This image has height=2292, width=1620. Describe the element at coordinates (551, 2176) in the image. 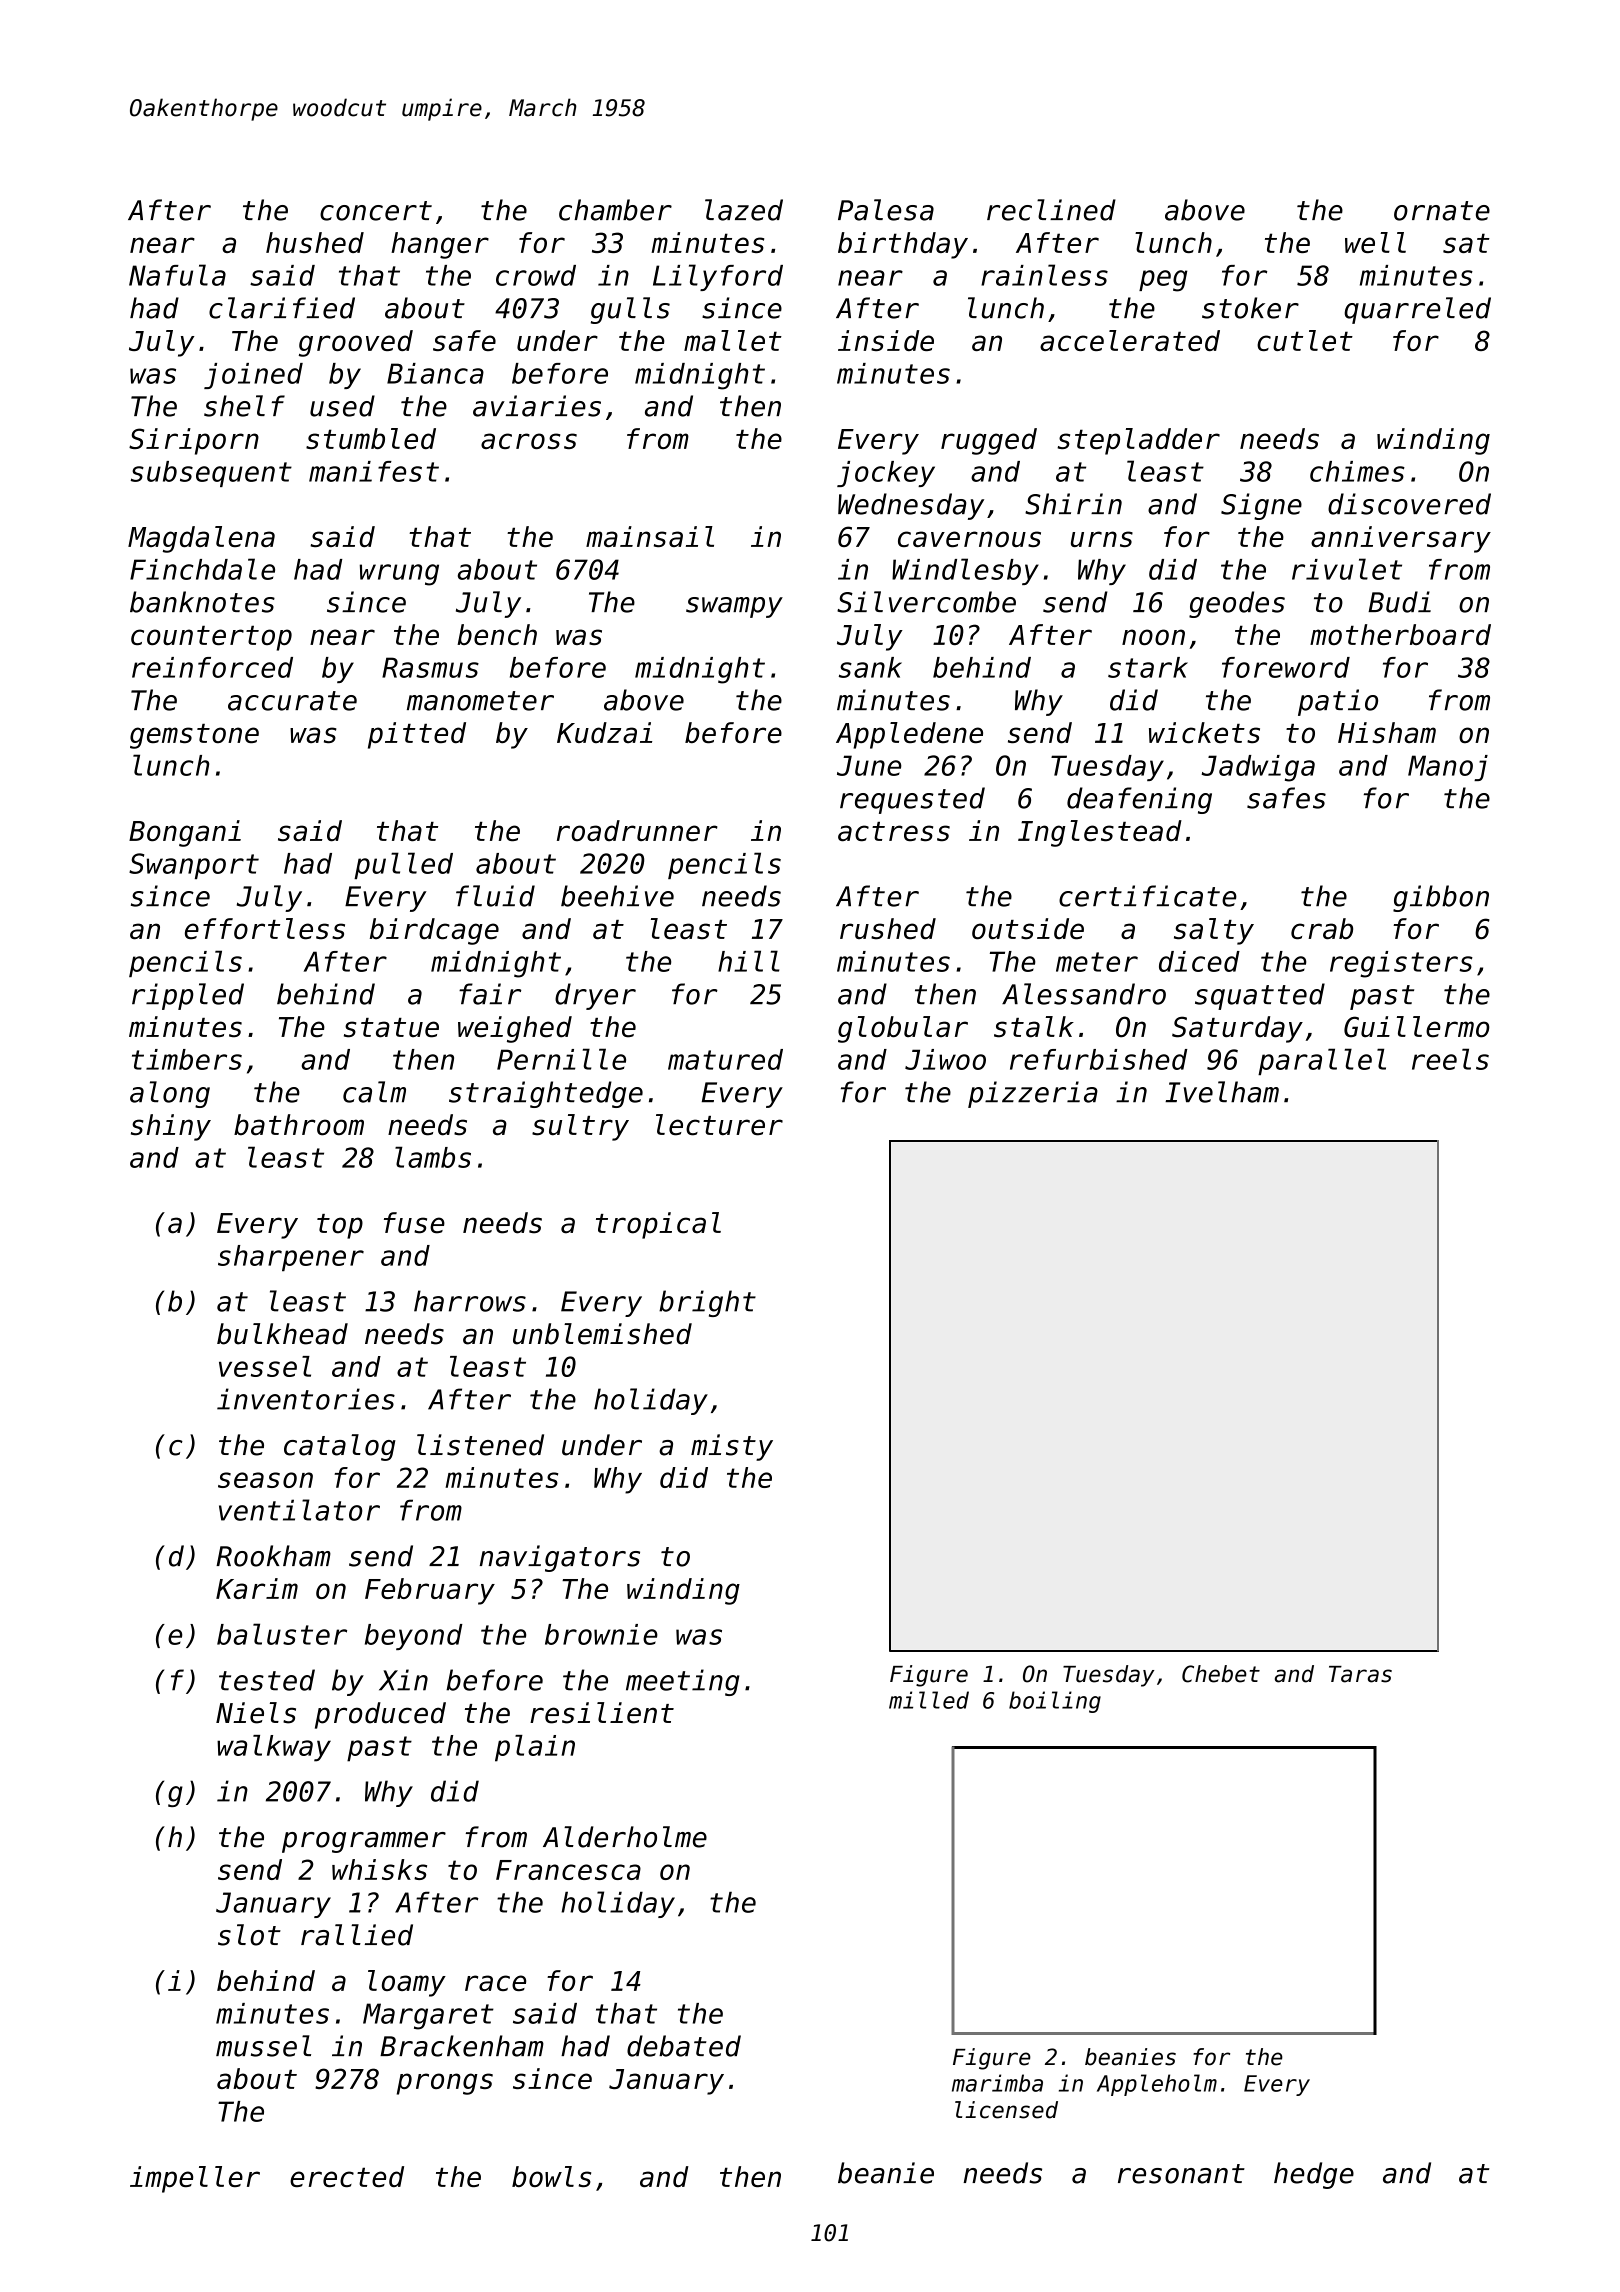

I see `bowls` at that location.
